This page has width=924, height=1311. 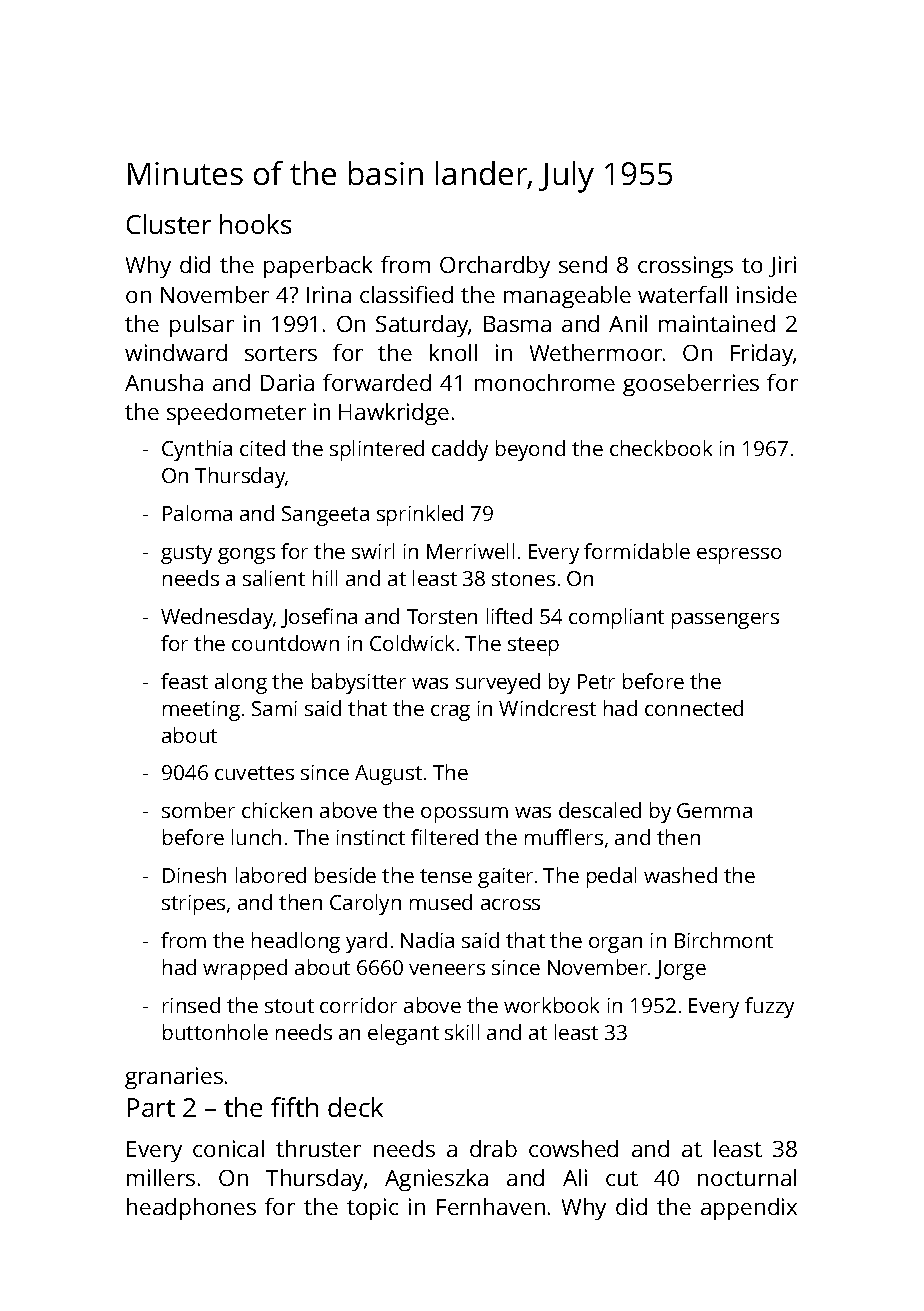 What do you see at coordinates (510, 904) in the page?
I see `across` at bounding box center [510, 904].
